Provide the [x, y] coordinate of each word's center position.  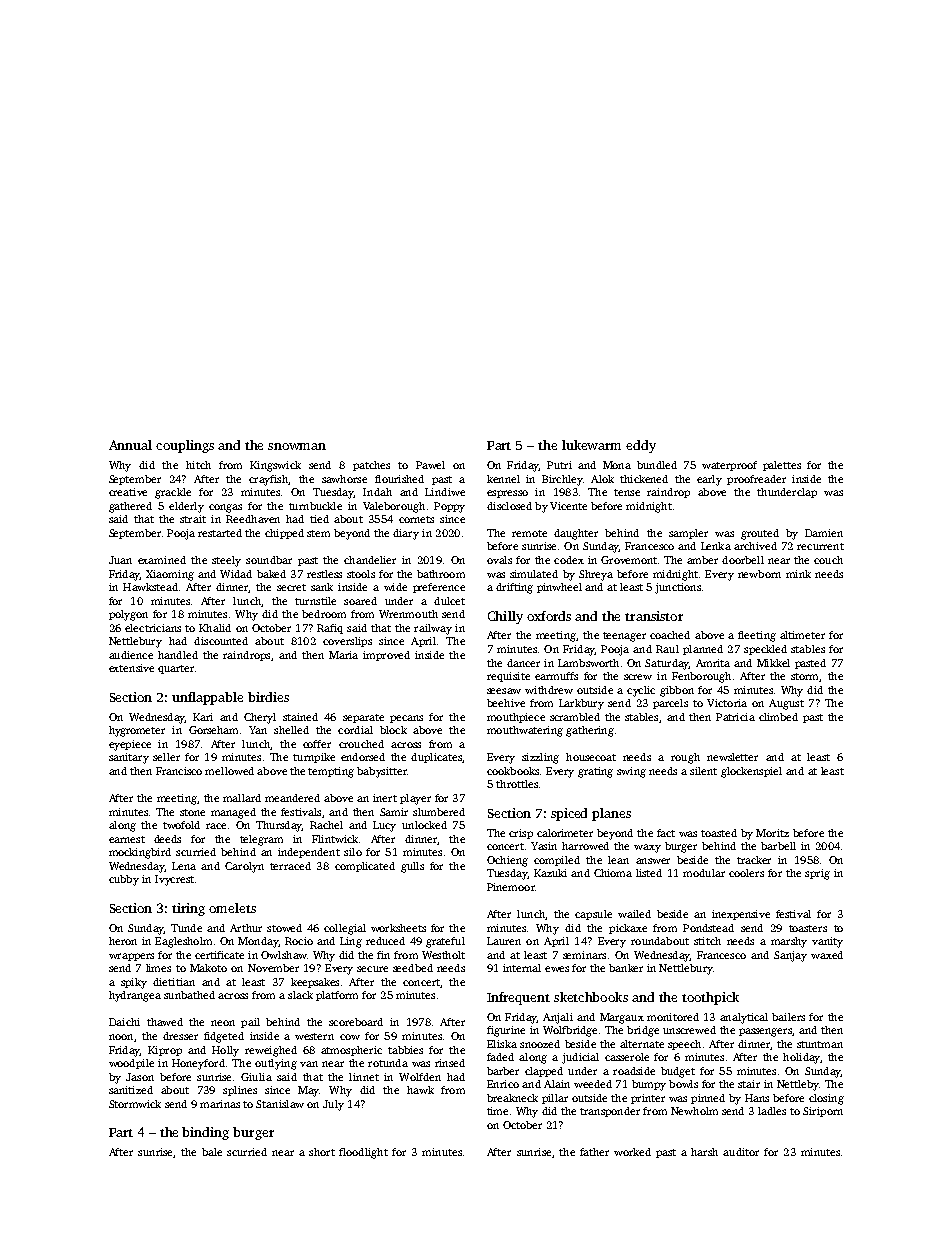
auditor [741, 1152]
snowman [297, 446]
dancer [523, 663]
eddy [641, 446]
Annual [130, 445]
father [594, 1152]
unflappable [207, 698]
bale [212, 1152]
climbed [778, 717]
